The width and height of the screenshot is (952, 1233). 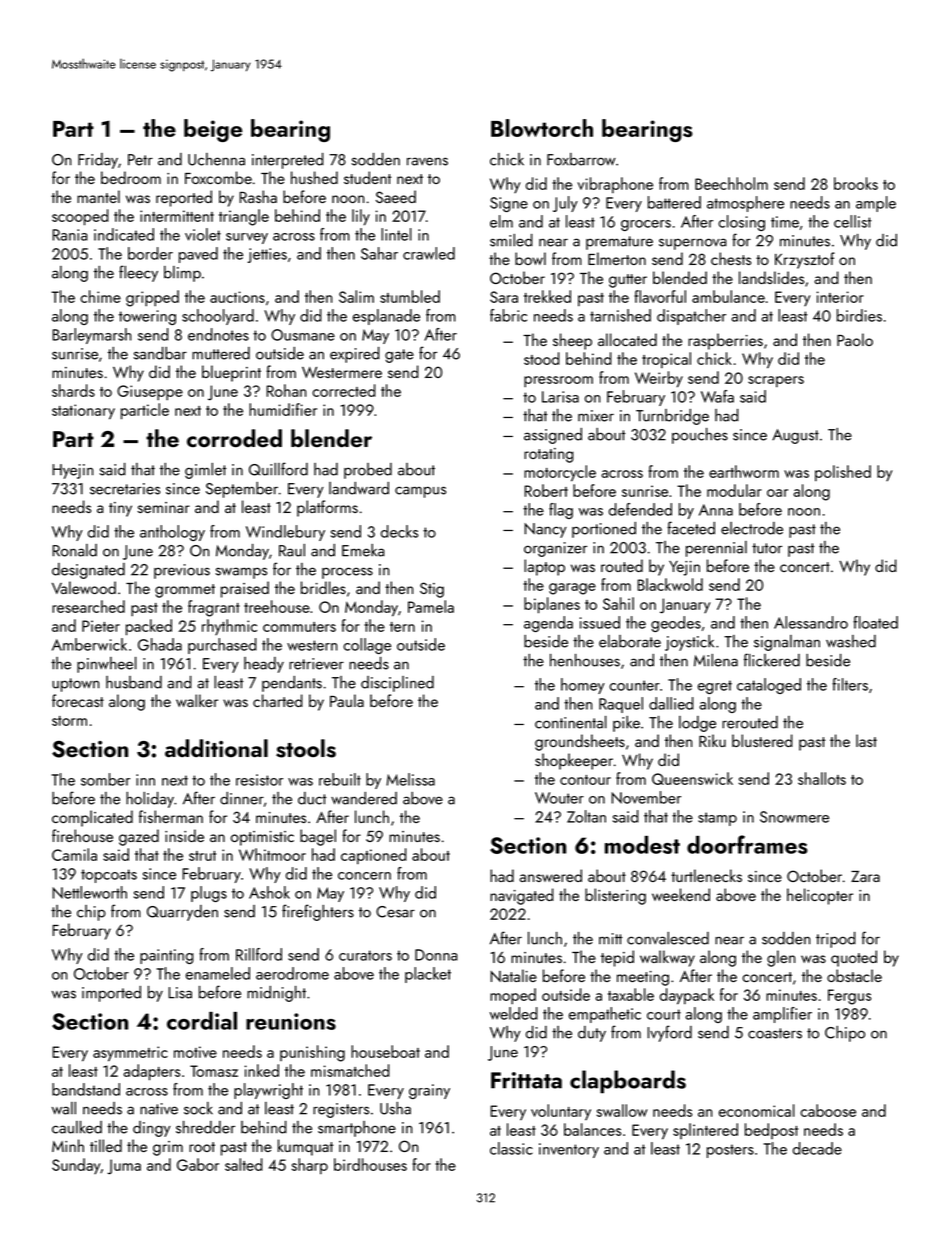 What do you see at coordinates (731, 183) in the screenshot?
I see `Beechholm` at bounding box center [731, 183].
